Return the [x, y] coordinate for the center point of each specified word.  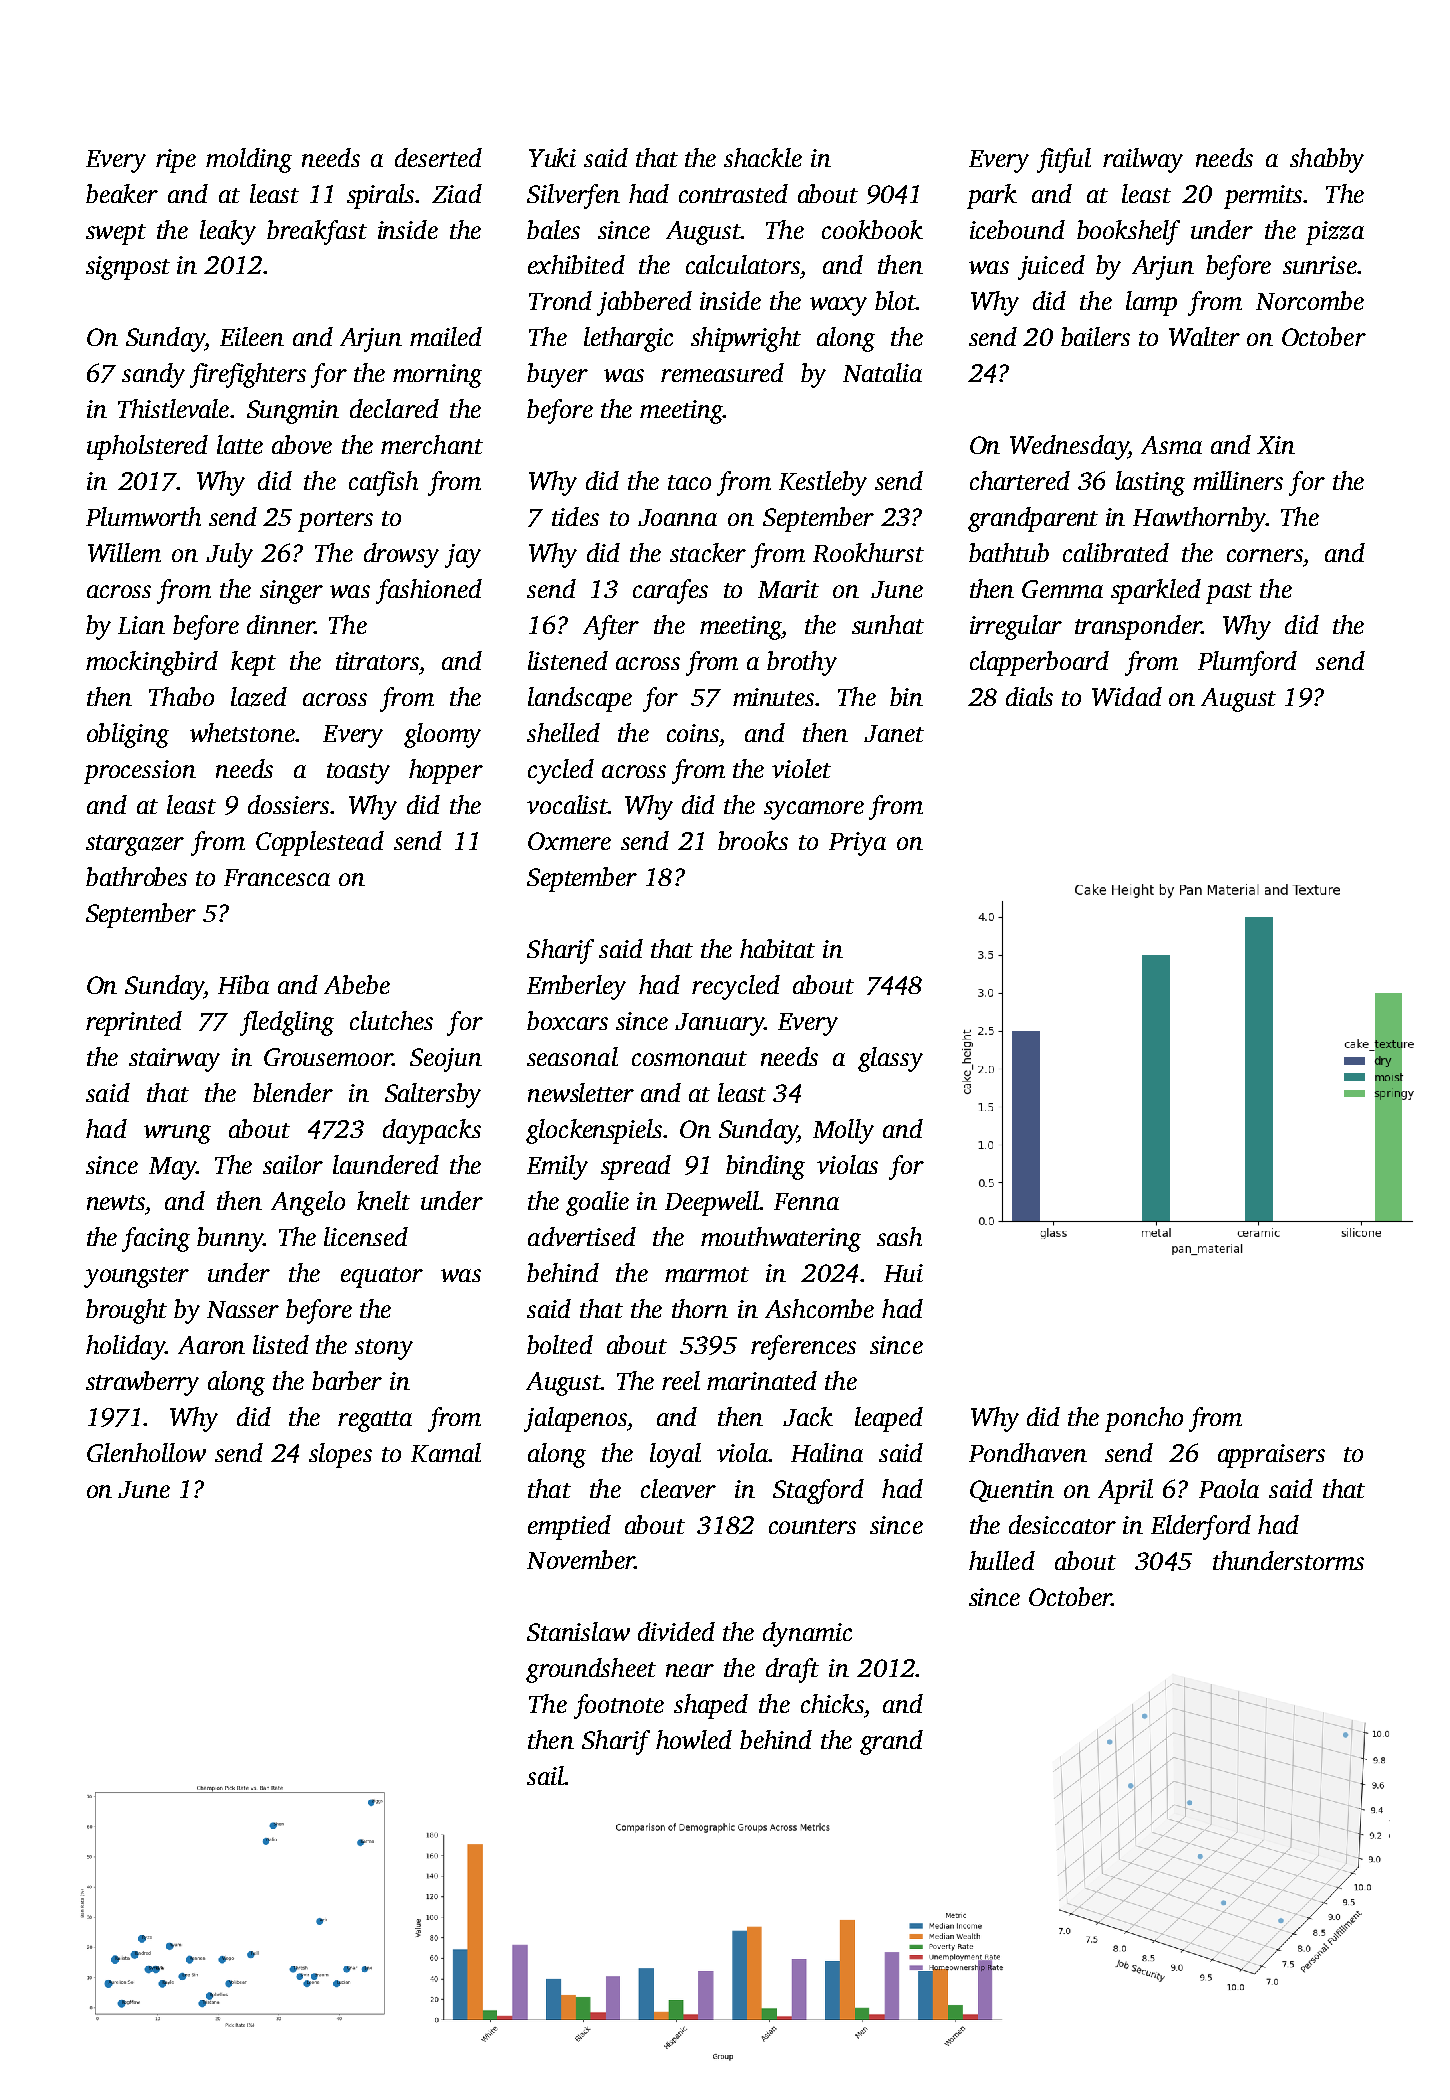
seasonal [572, 1056]
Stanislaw [578, 1631]
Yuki [552, 157]
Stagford [818, 1491]
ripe [176, 161]
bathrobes [136, 876]
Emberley [576, 987]
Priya [857, 844]
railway [1143, 160]
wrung [177, 1134]
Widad [1127, 696]
